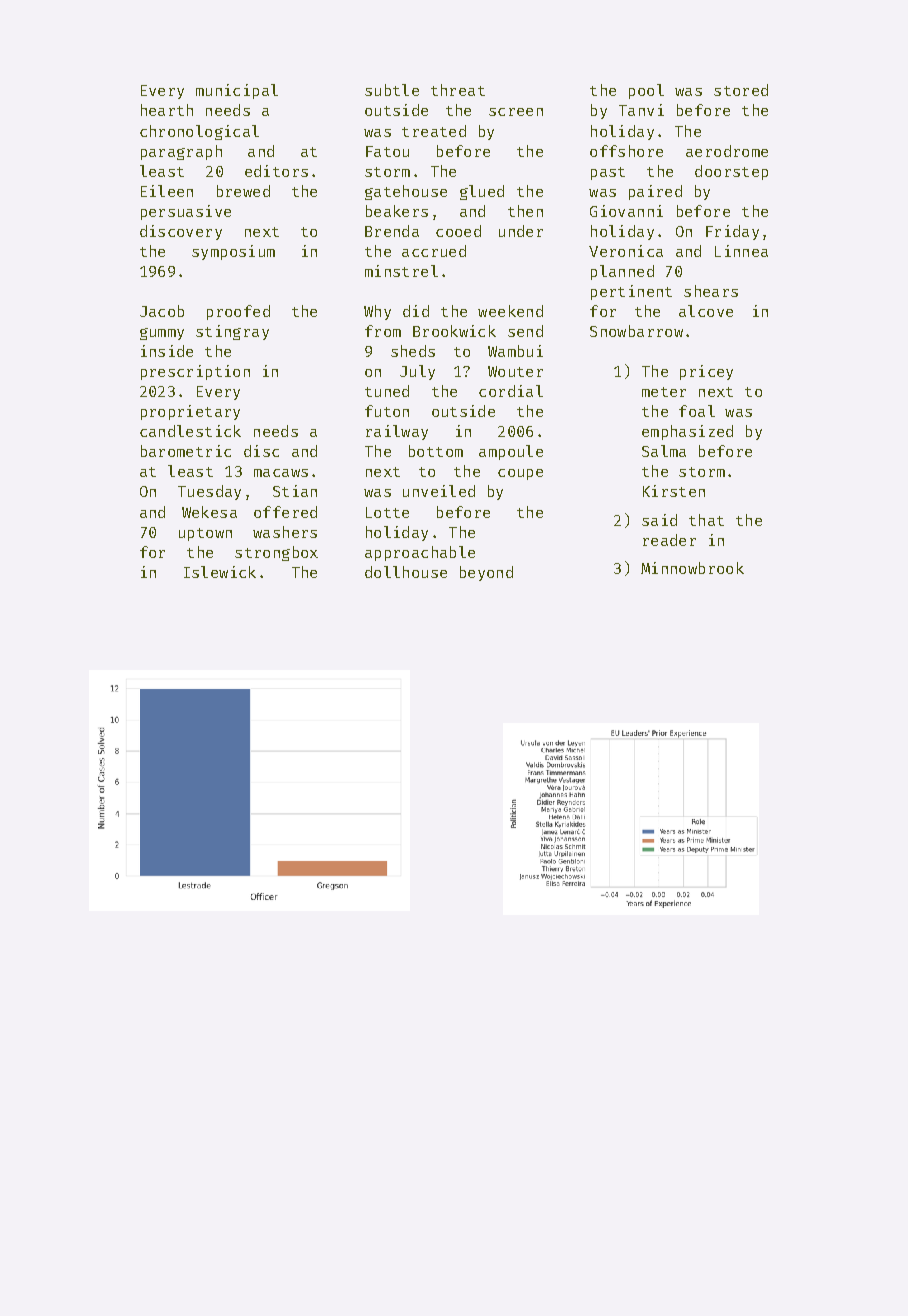  I want to click on proofed, so click(238, 312).
